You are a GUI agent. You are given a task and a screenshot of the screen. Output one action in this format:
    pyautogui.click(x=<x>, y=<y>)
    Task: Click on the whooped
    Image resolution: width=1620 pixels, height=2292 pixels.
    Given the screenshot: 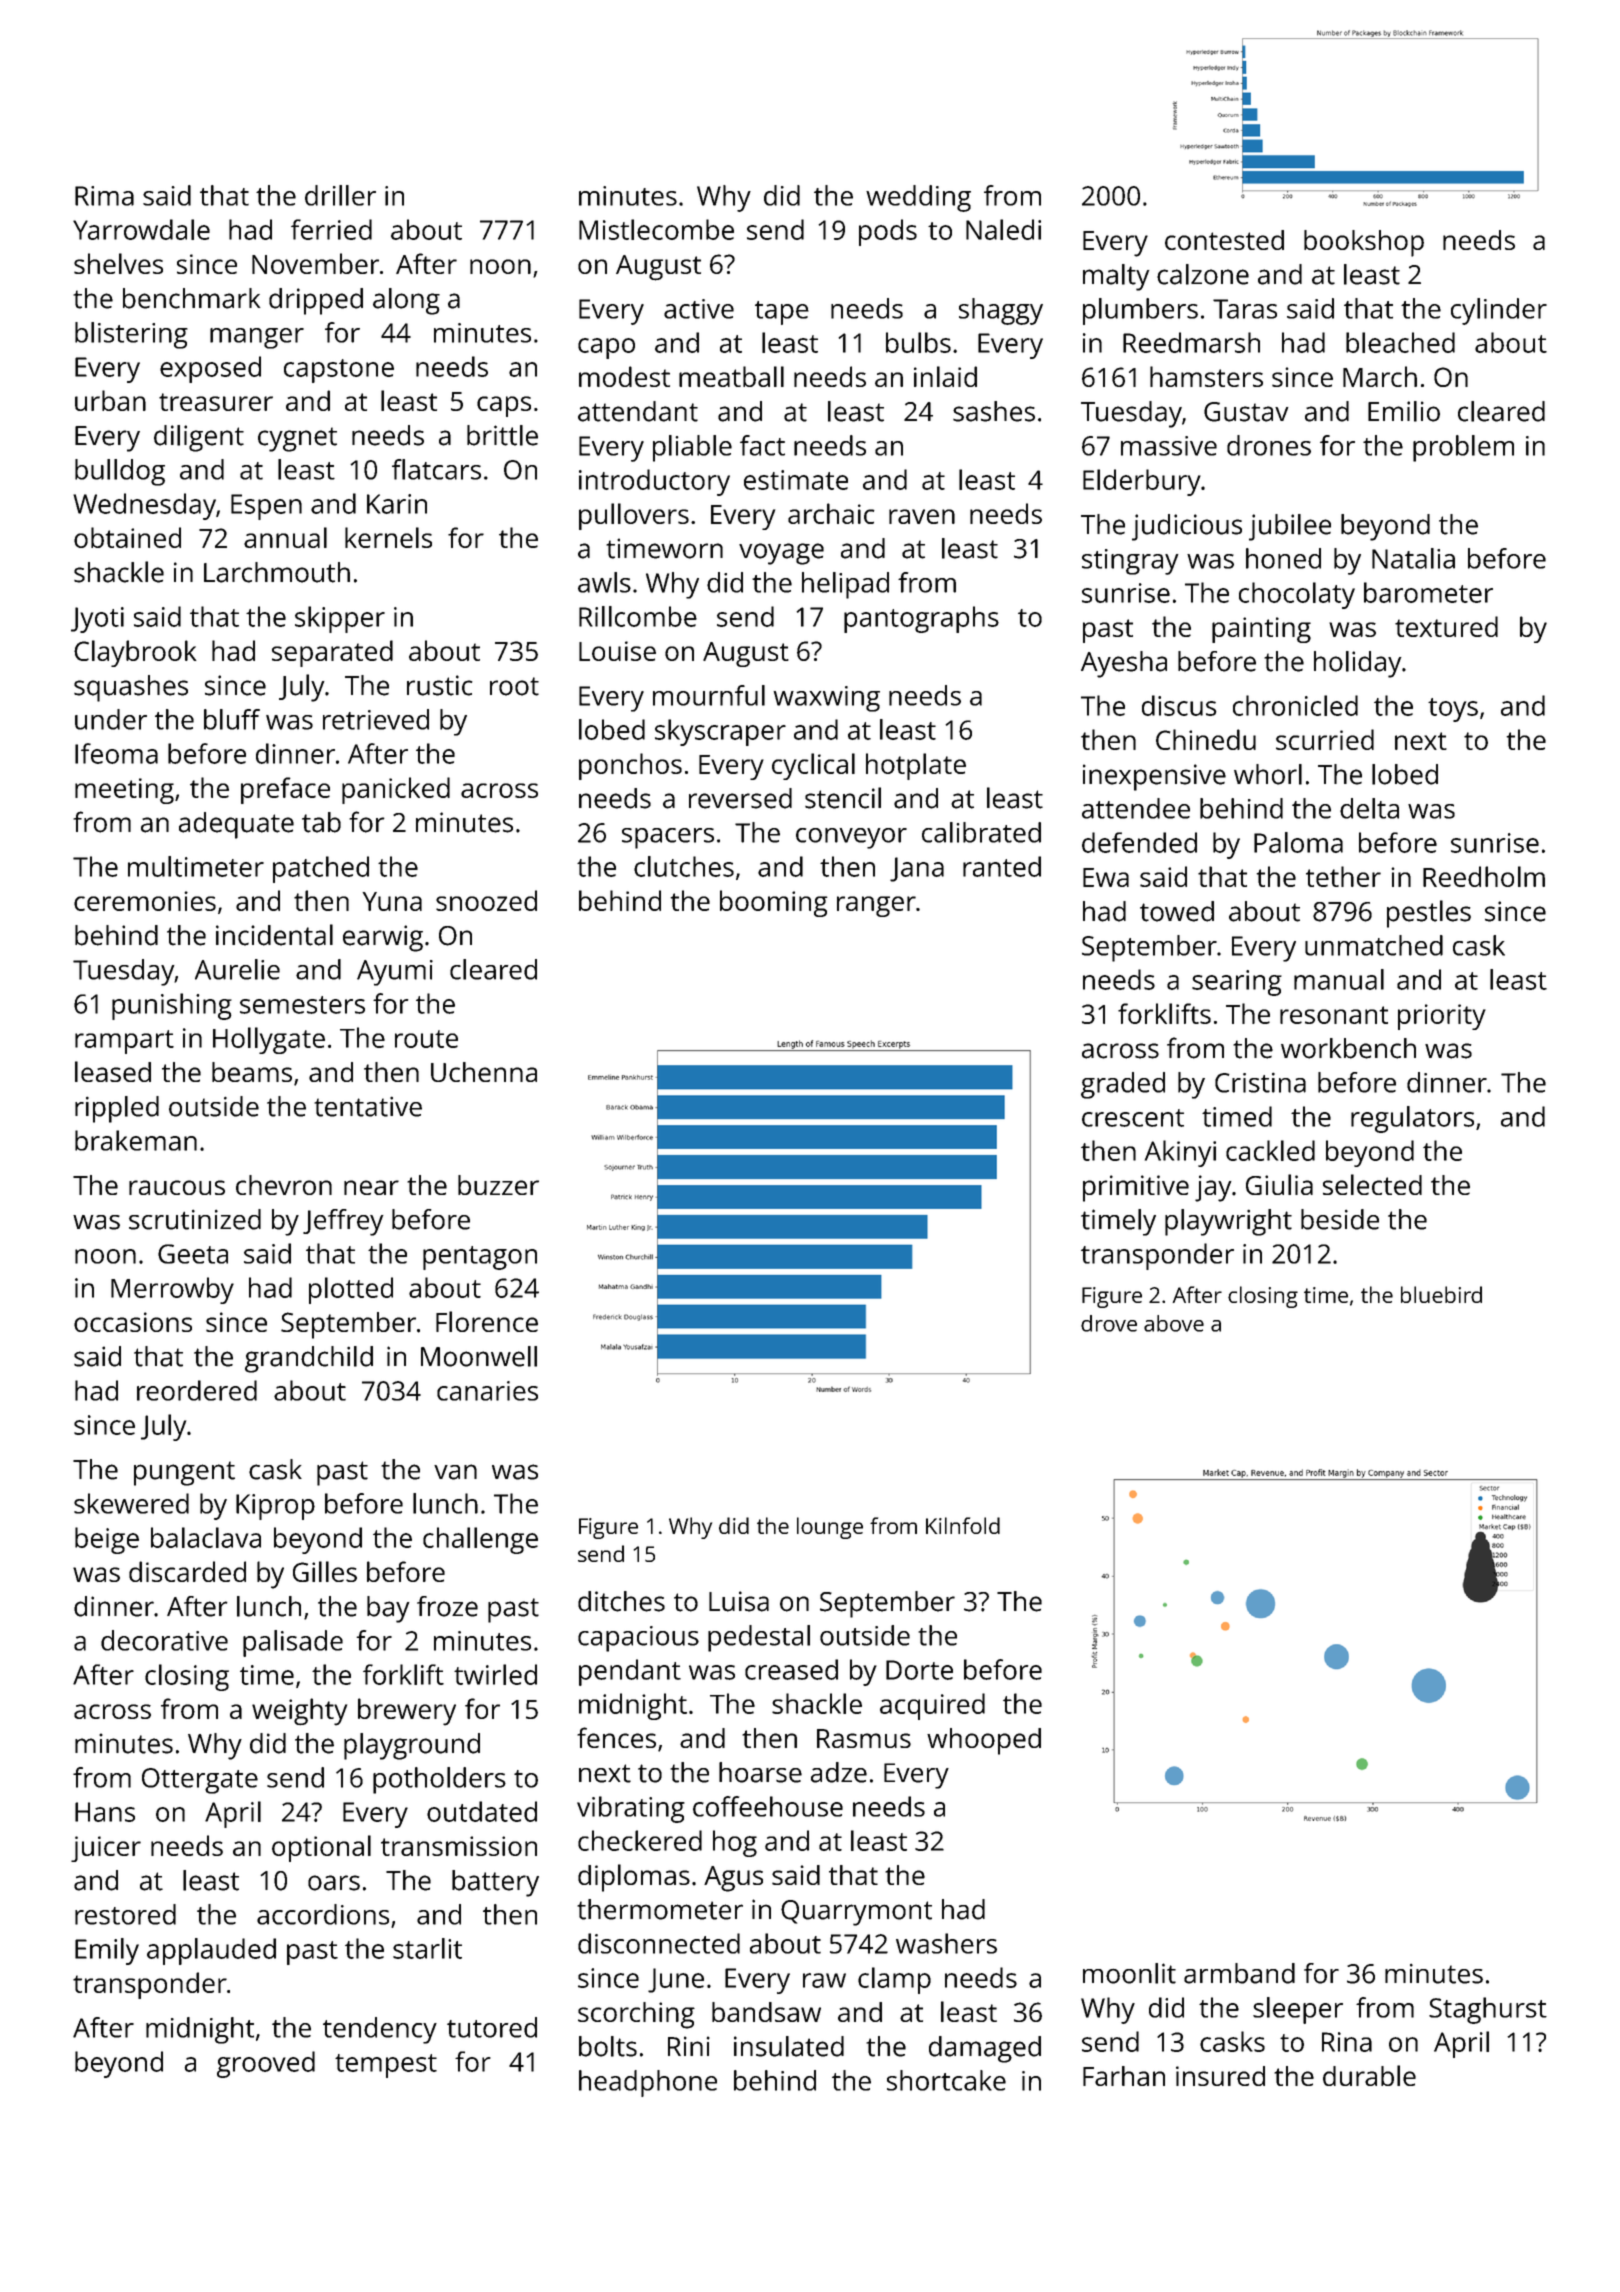 What is the action you would take?
    pyautogui.click(x=984, y=1741)
